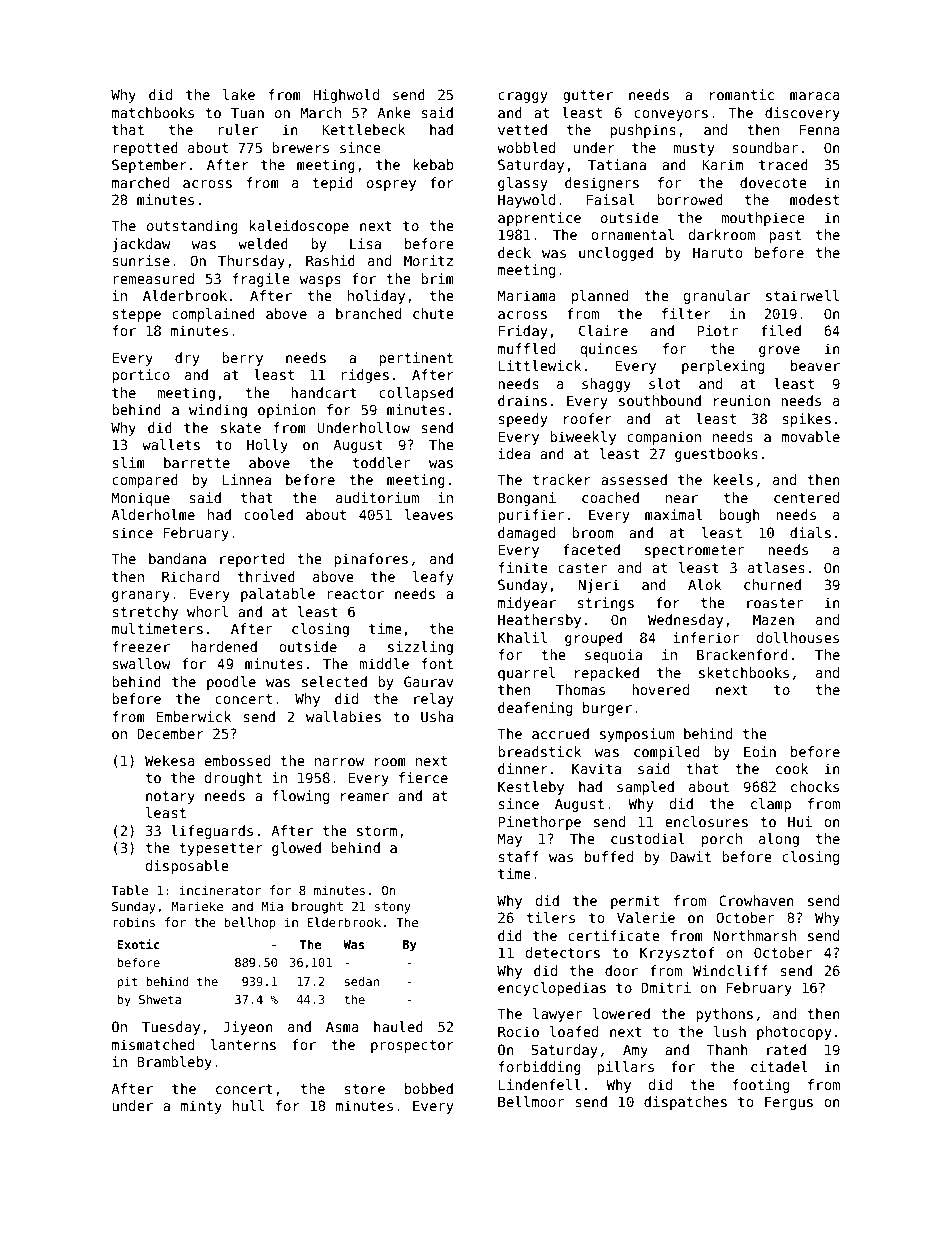  What do you see at coordinates (717, 252) in the screenshot?
I see `Haruto` at bounding box center [717, 252].
